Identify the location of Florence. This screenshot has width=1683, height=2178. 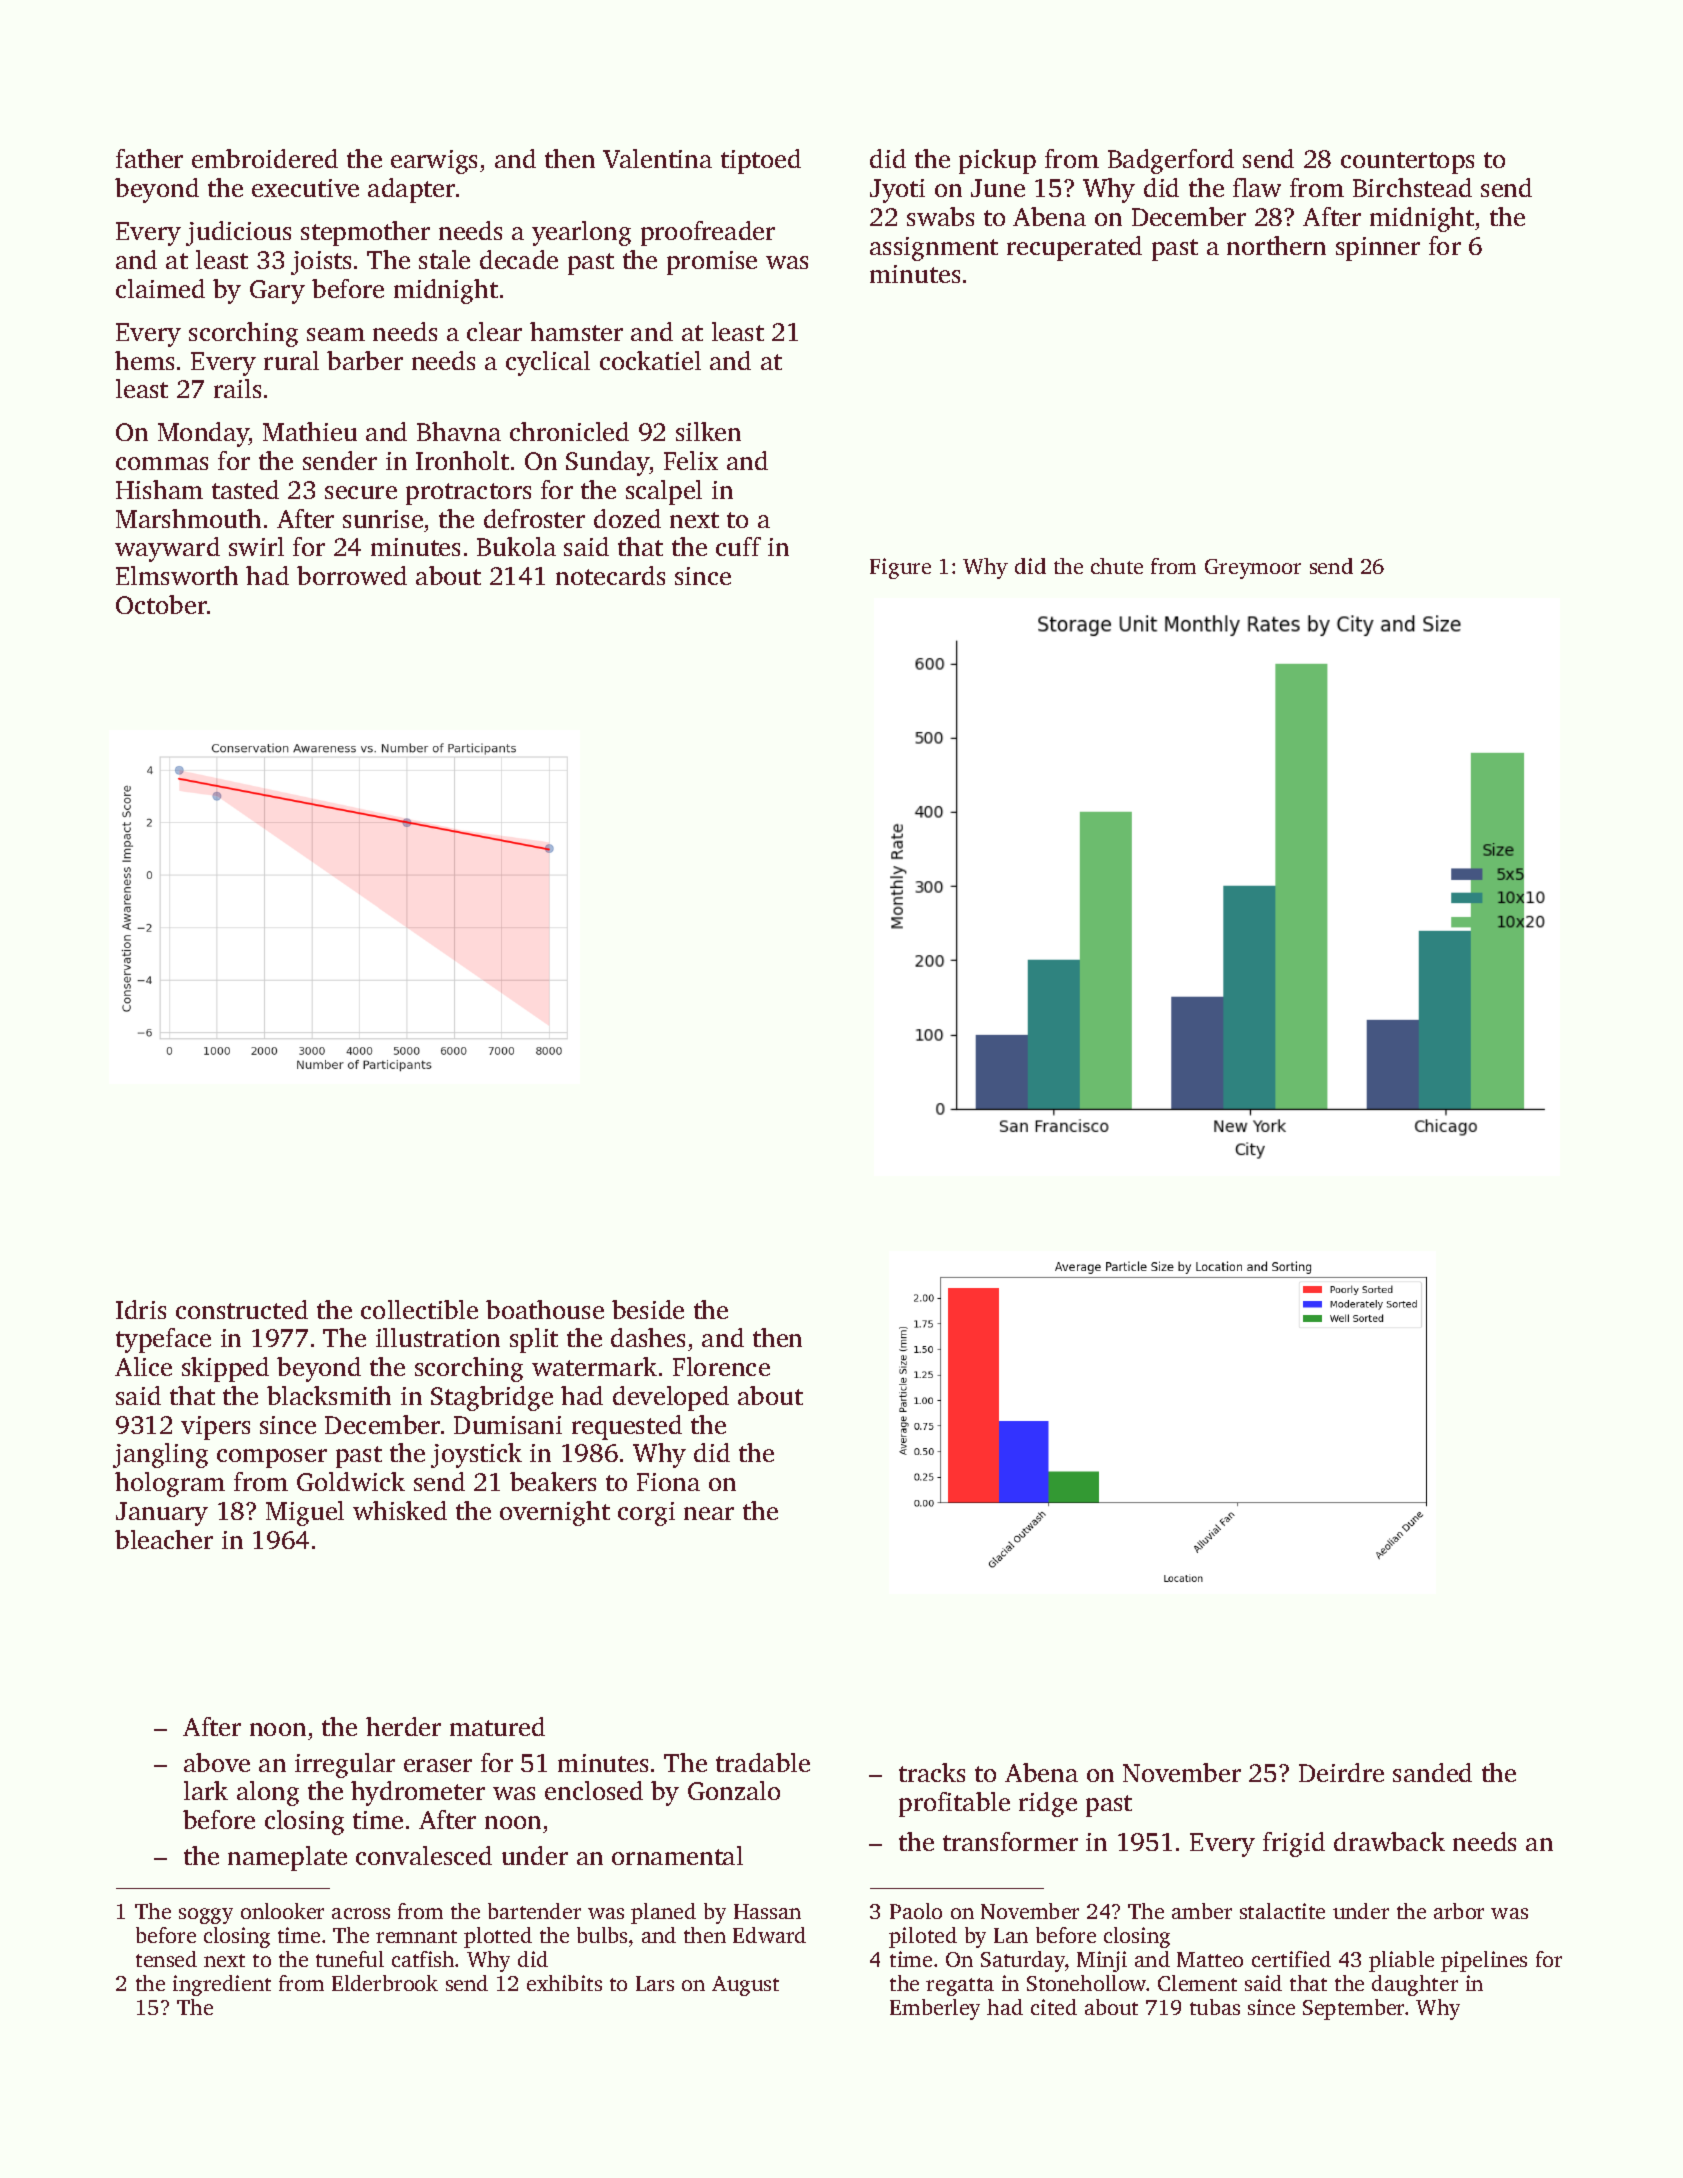
(721, 1366).
